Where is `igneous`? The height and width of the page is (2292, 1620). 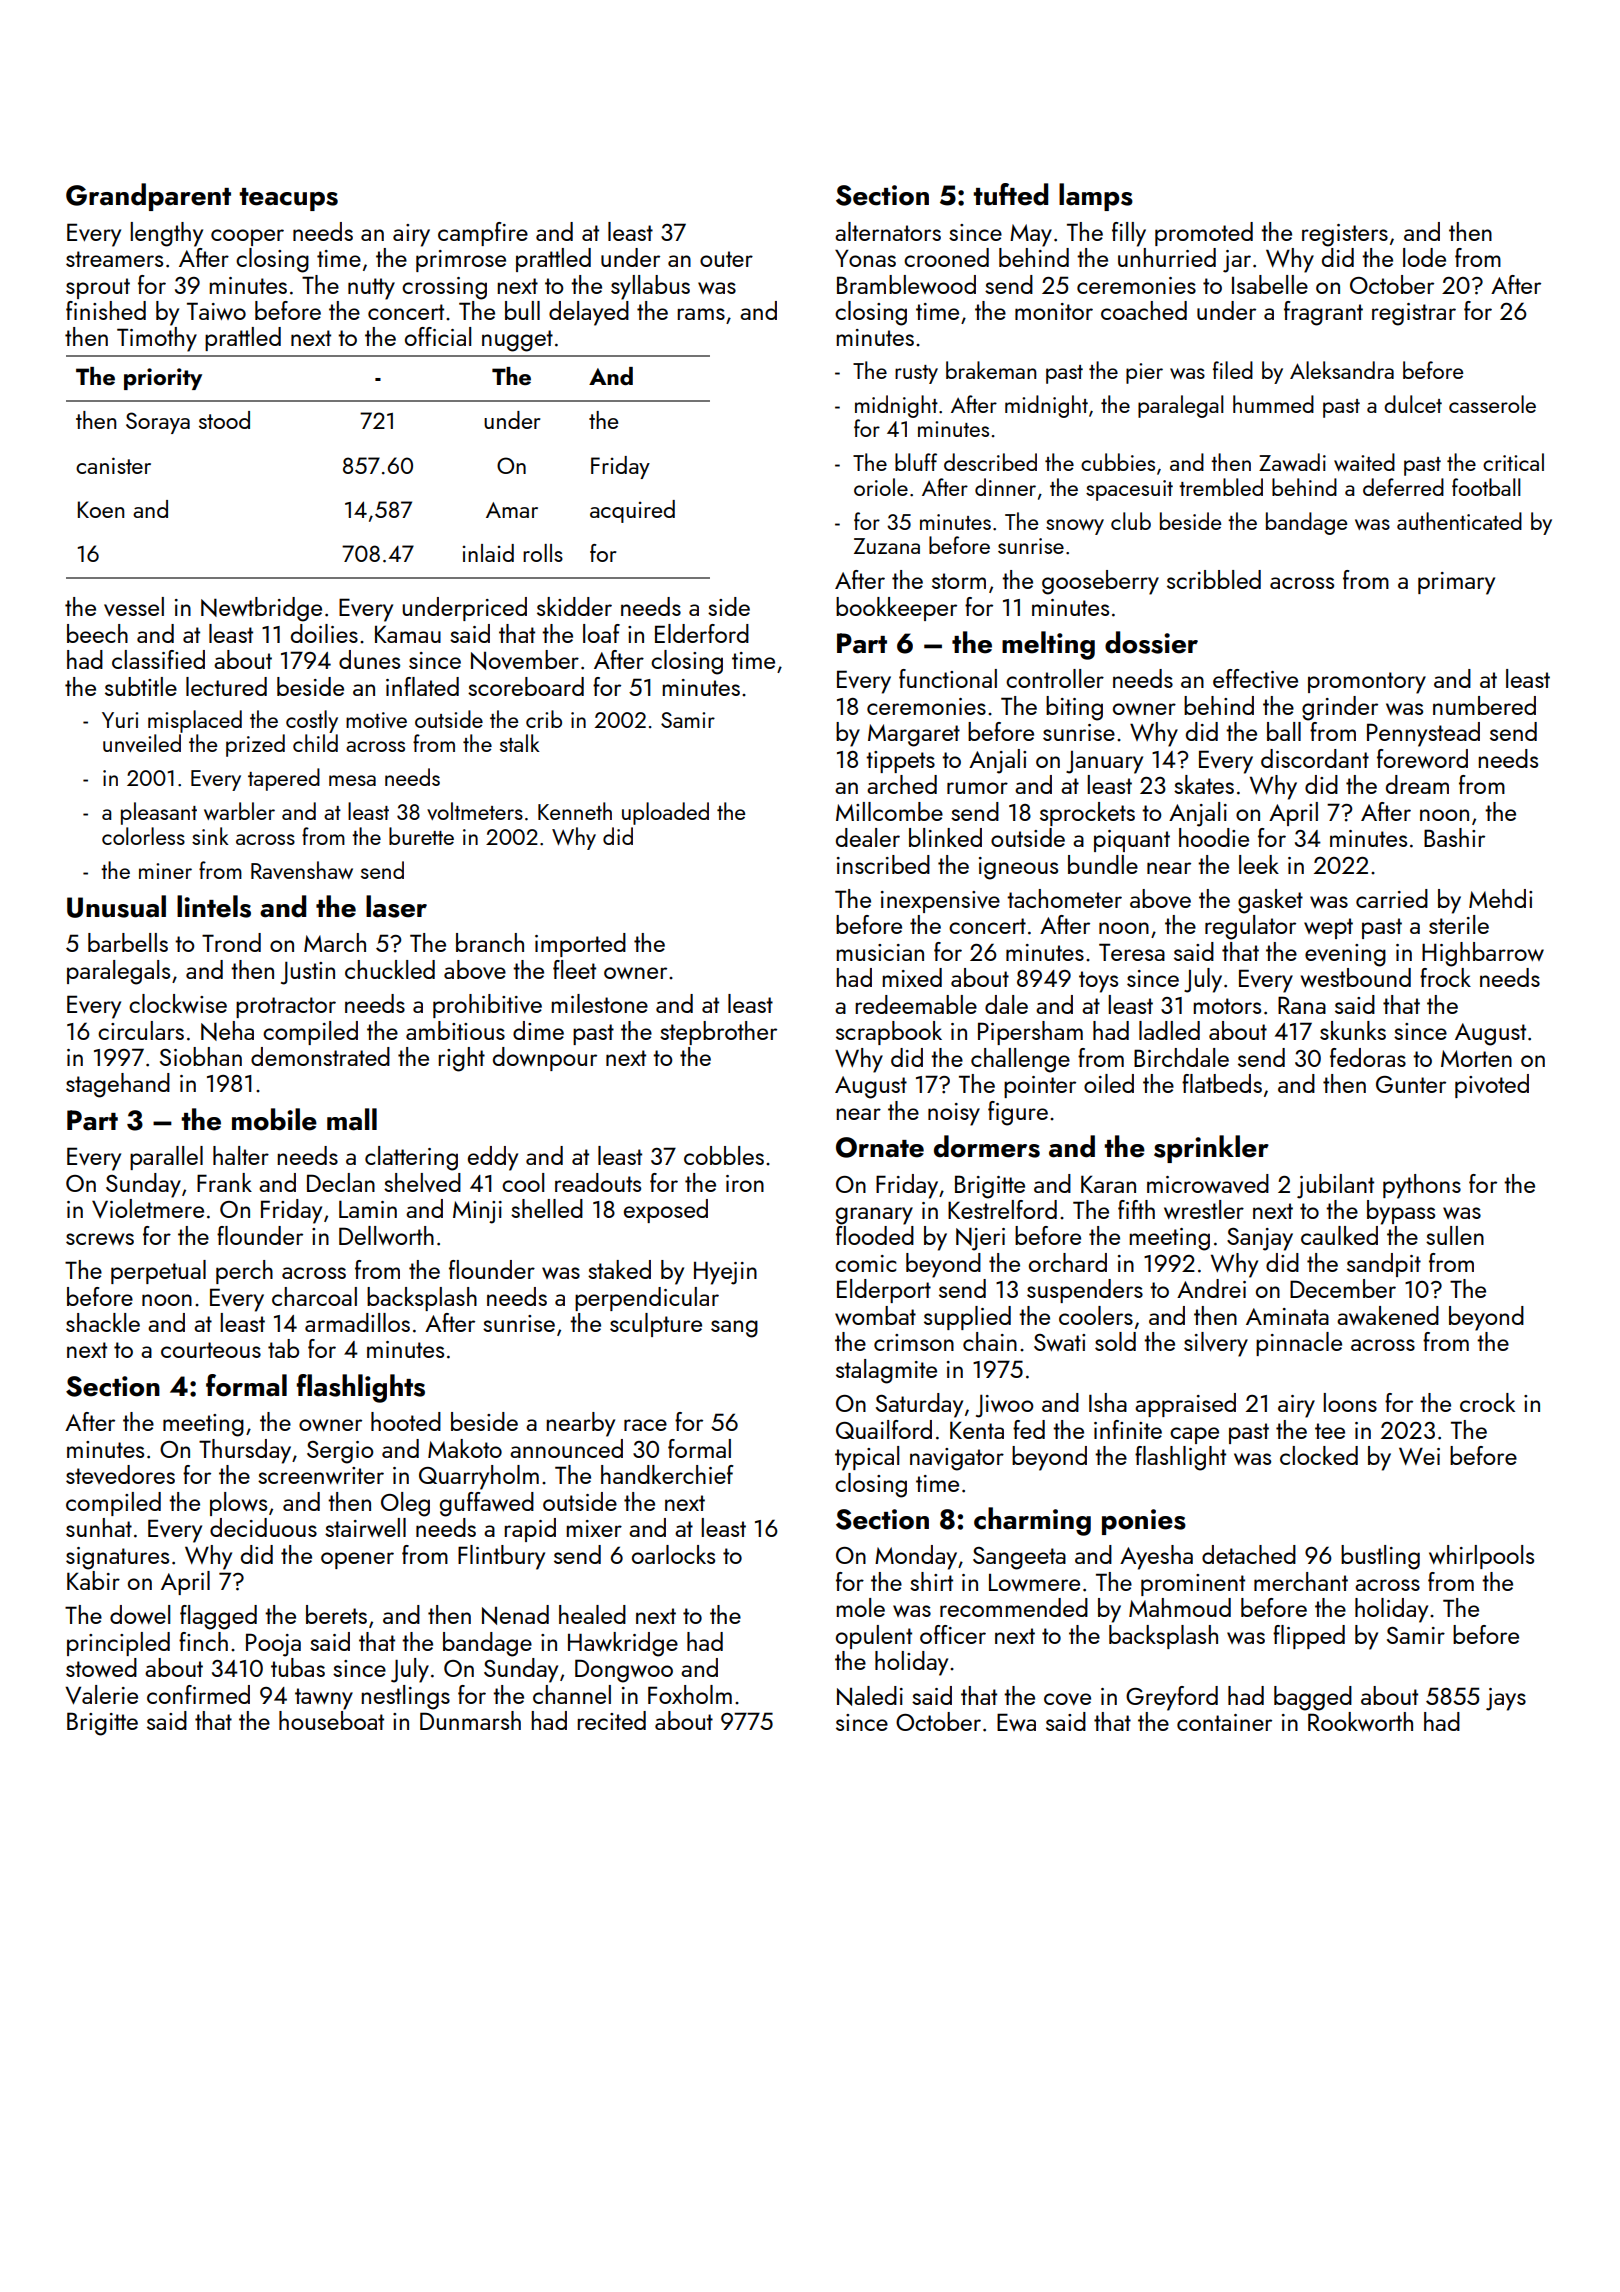 igneous is located at coordinates (1018, 868).
